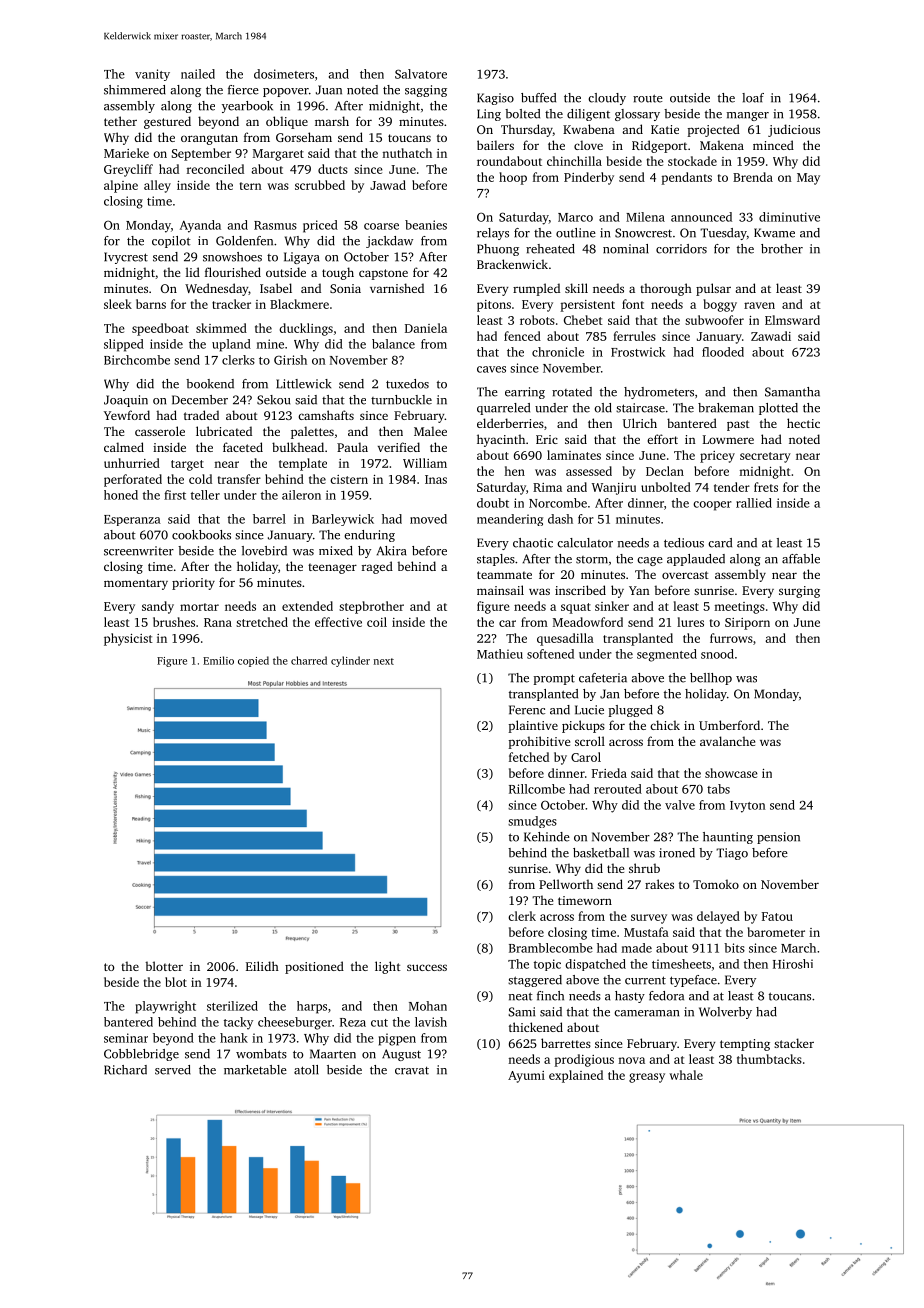  I want to click on mainsail, so click(500, 590).
